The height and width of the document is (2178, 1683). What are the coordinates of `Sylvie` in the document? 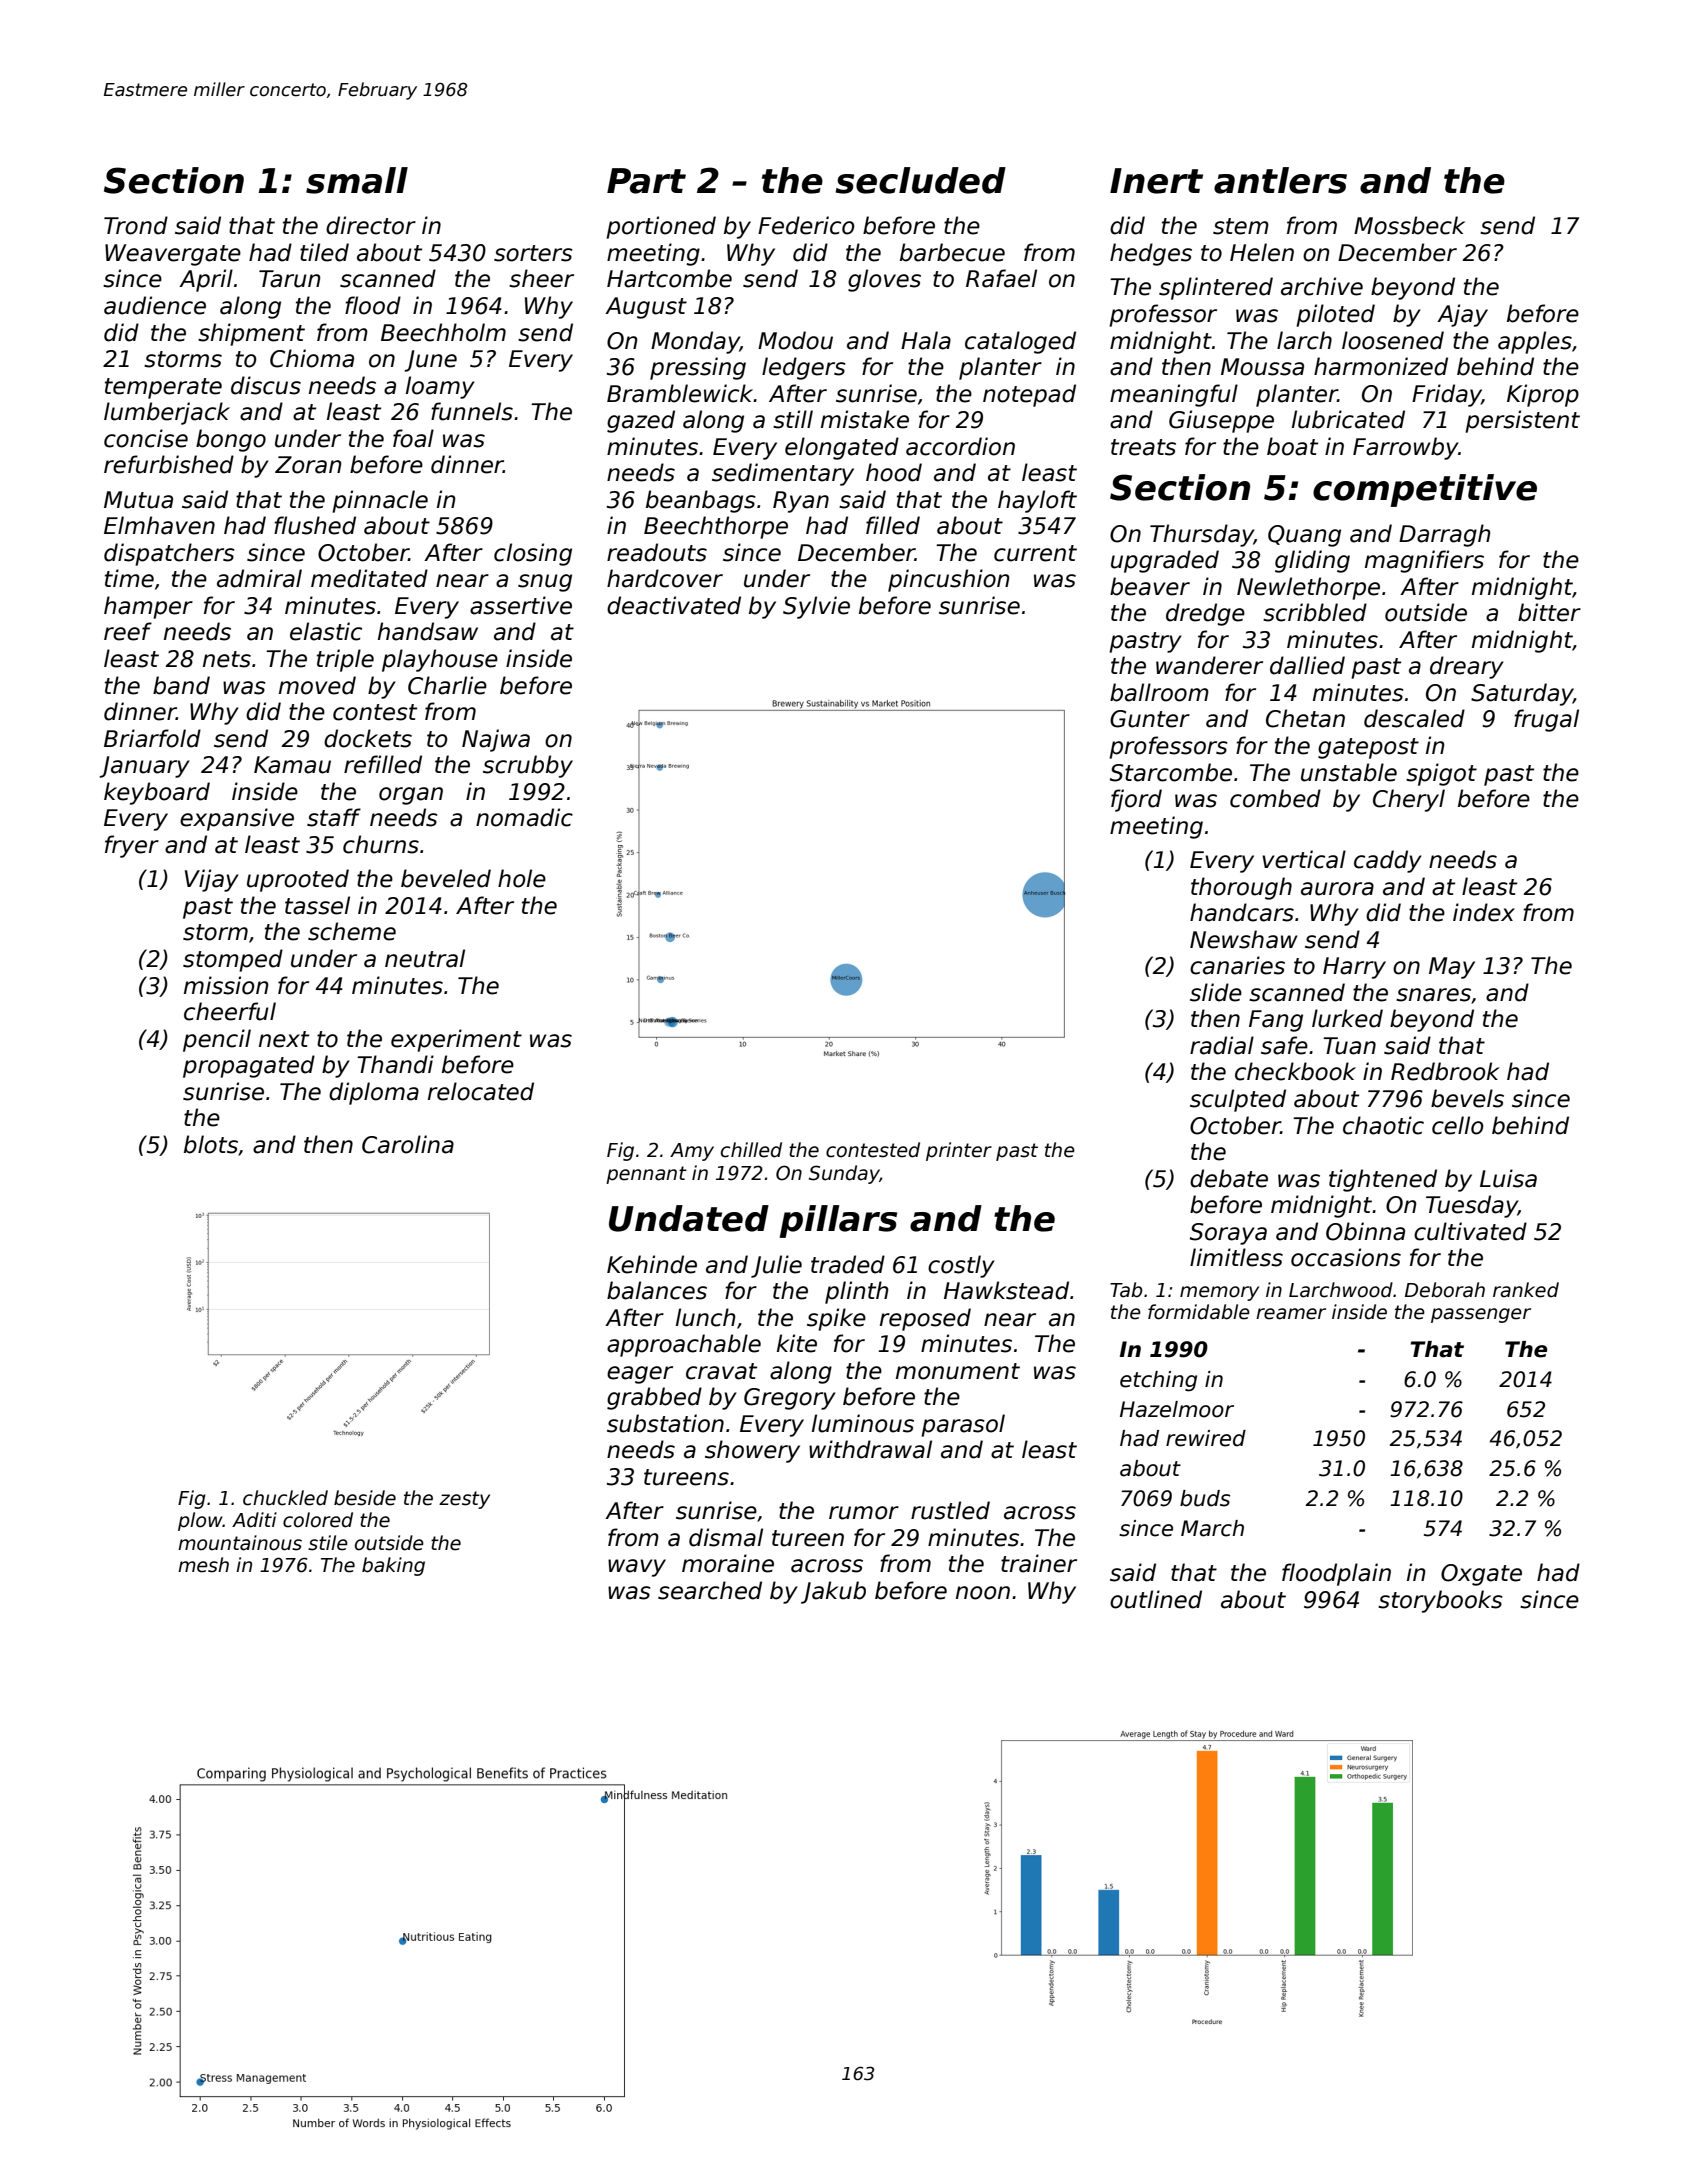 It's located at (816, 607).
